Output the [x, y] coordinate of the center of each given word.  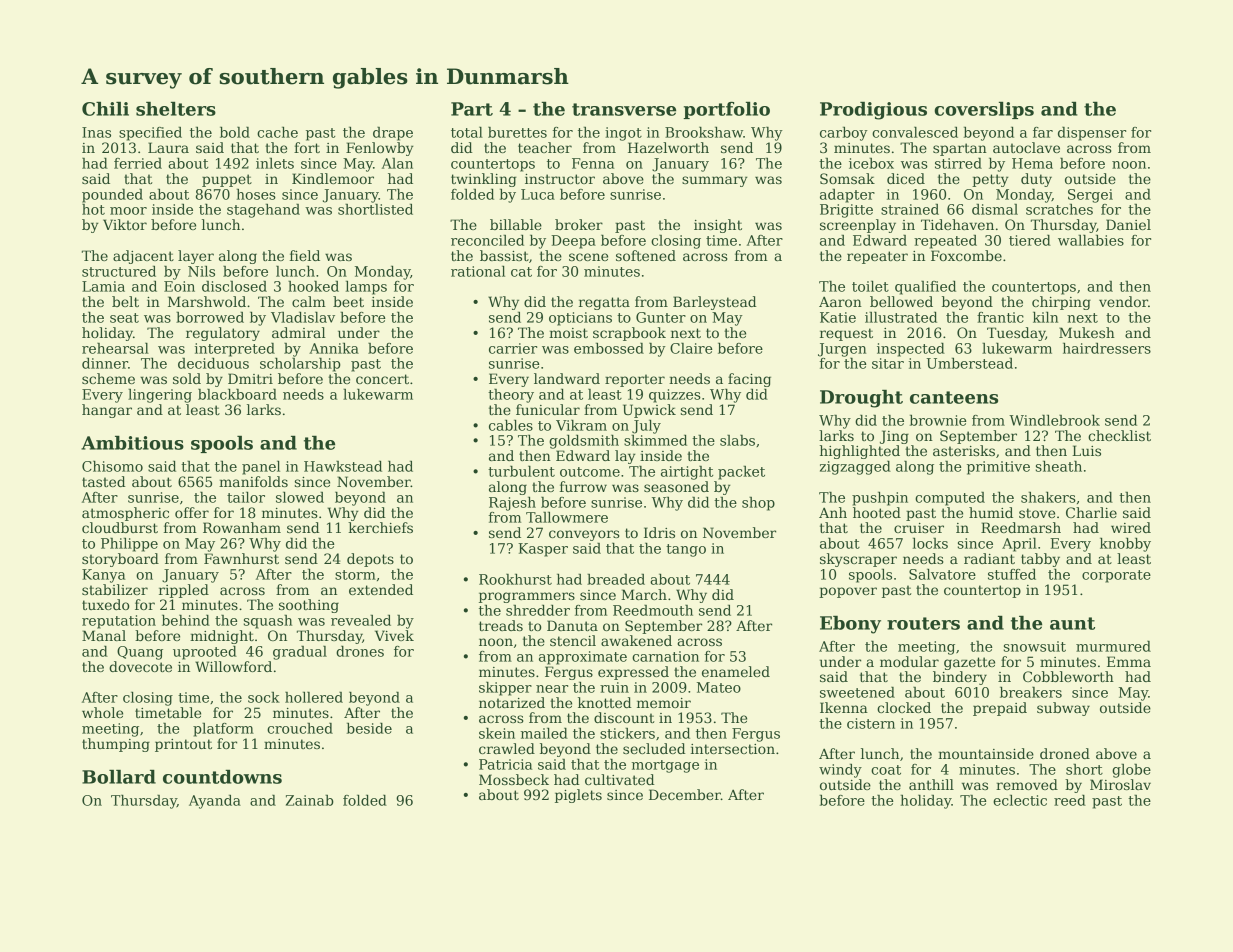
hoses [256, 194]
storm [355, 575]
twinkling [484, 180]
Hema [1032, 163]
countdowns [222, 777]
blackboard [237, 394]
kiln [1045, 317]
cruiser [919, 528]
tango [686, 550]
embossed [609, 348]
